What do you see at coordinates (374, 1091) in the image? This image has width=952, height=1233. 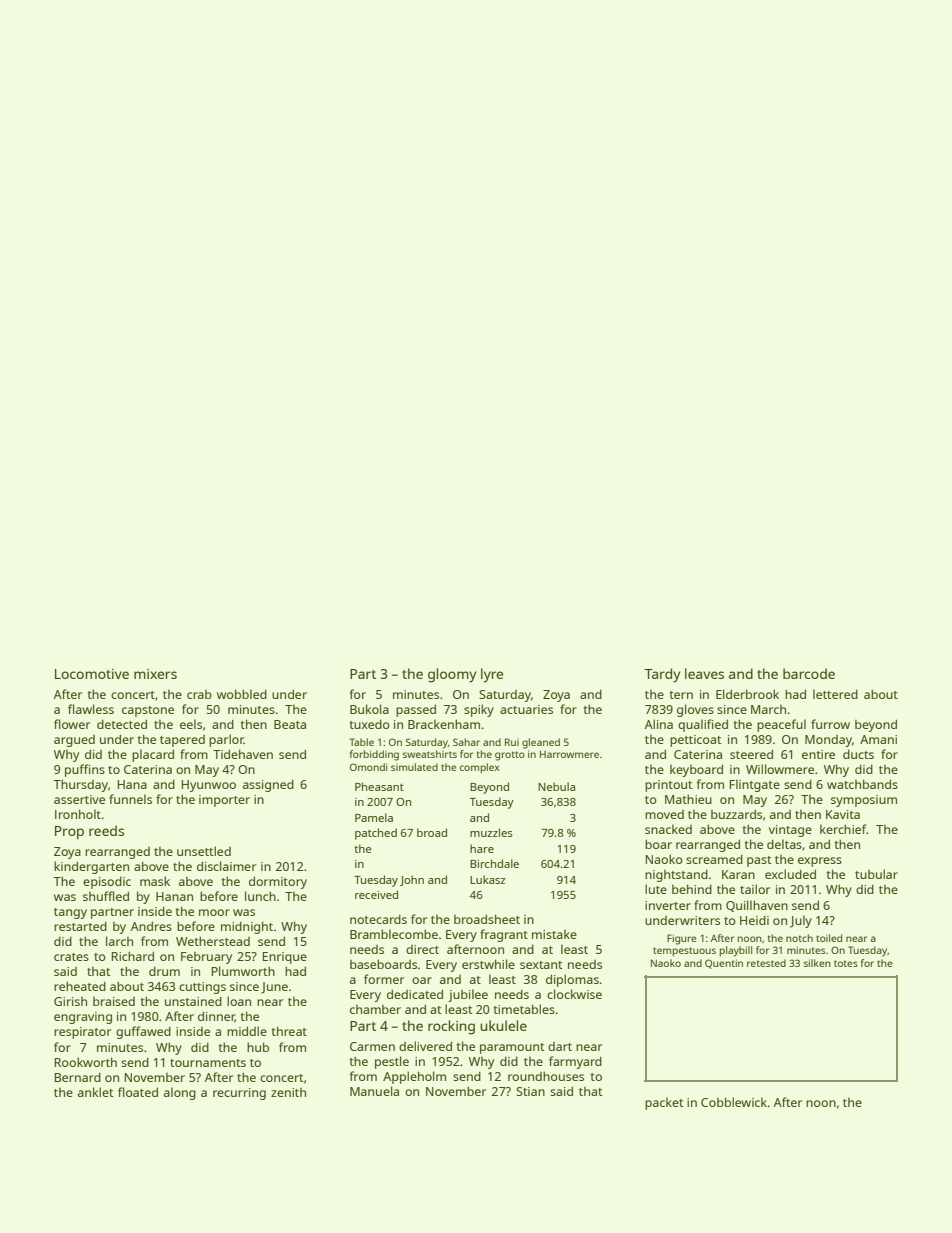 I see `Manuela` at bounding box center [374, 1091].
